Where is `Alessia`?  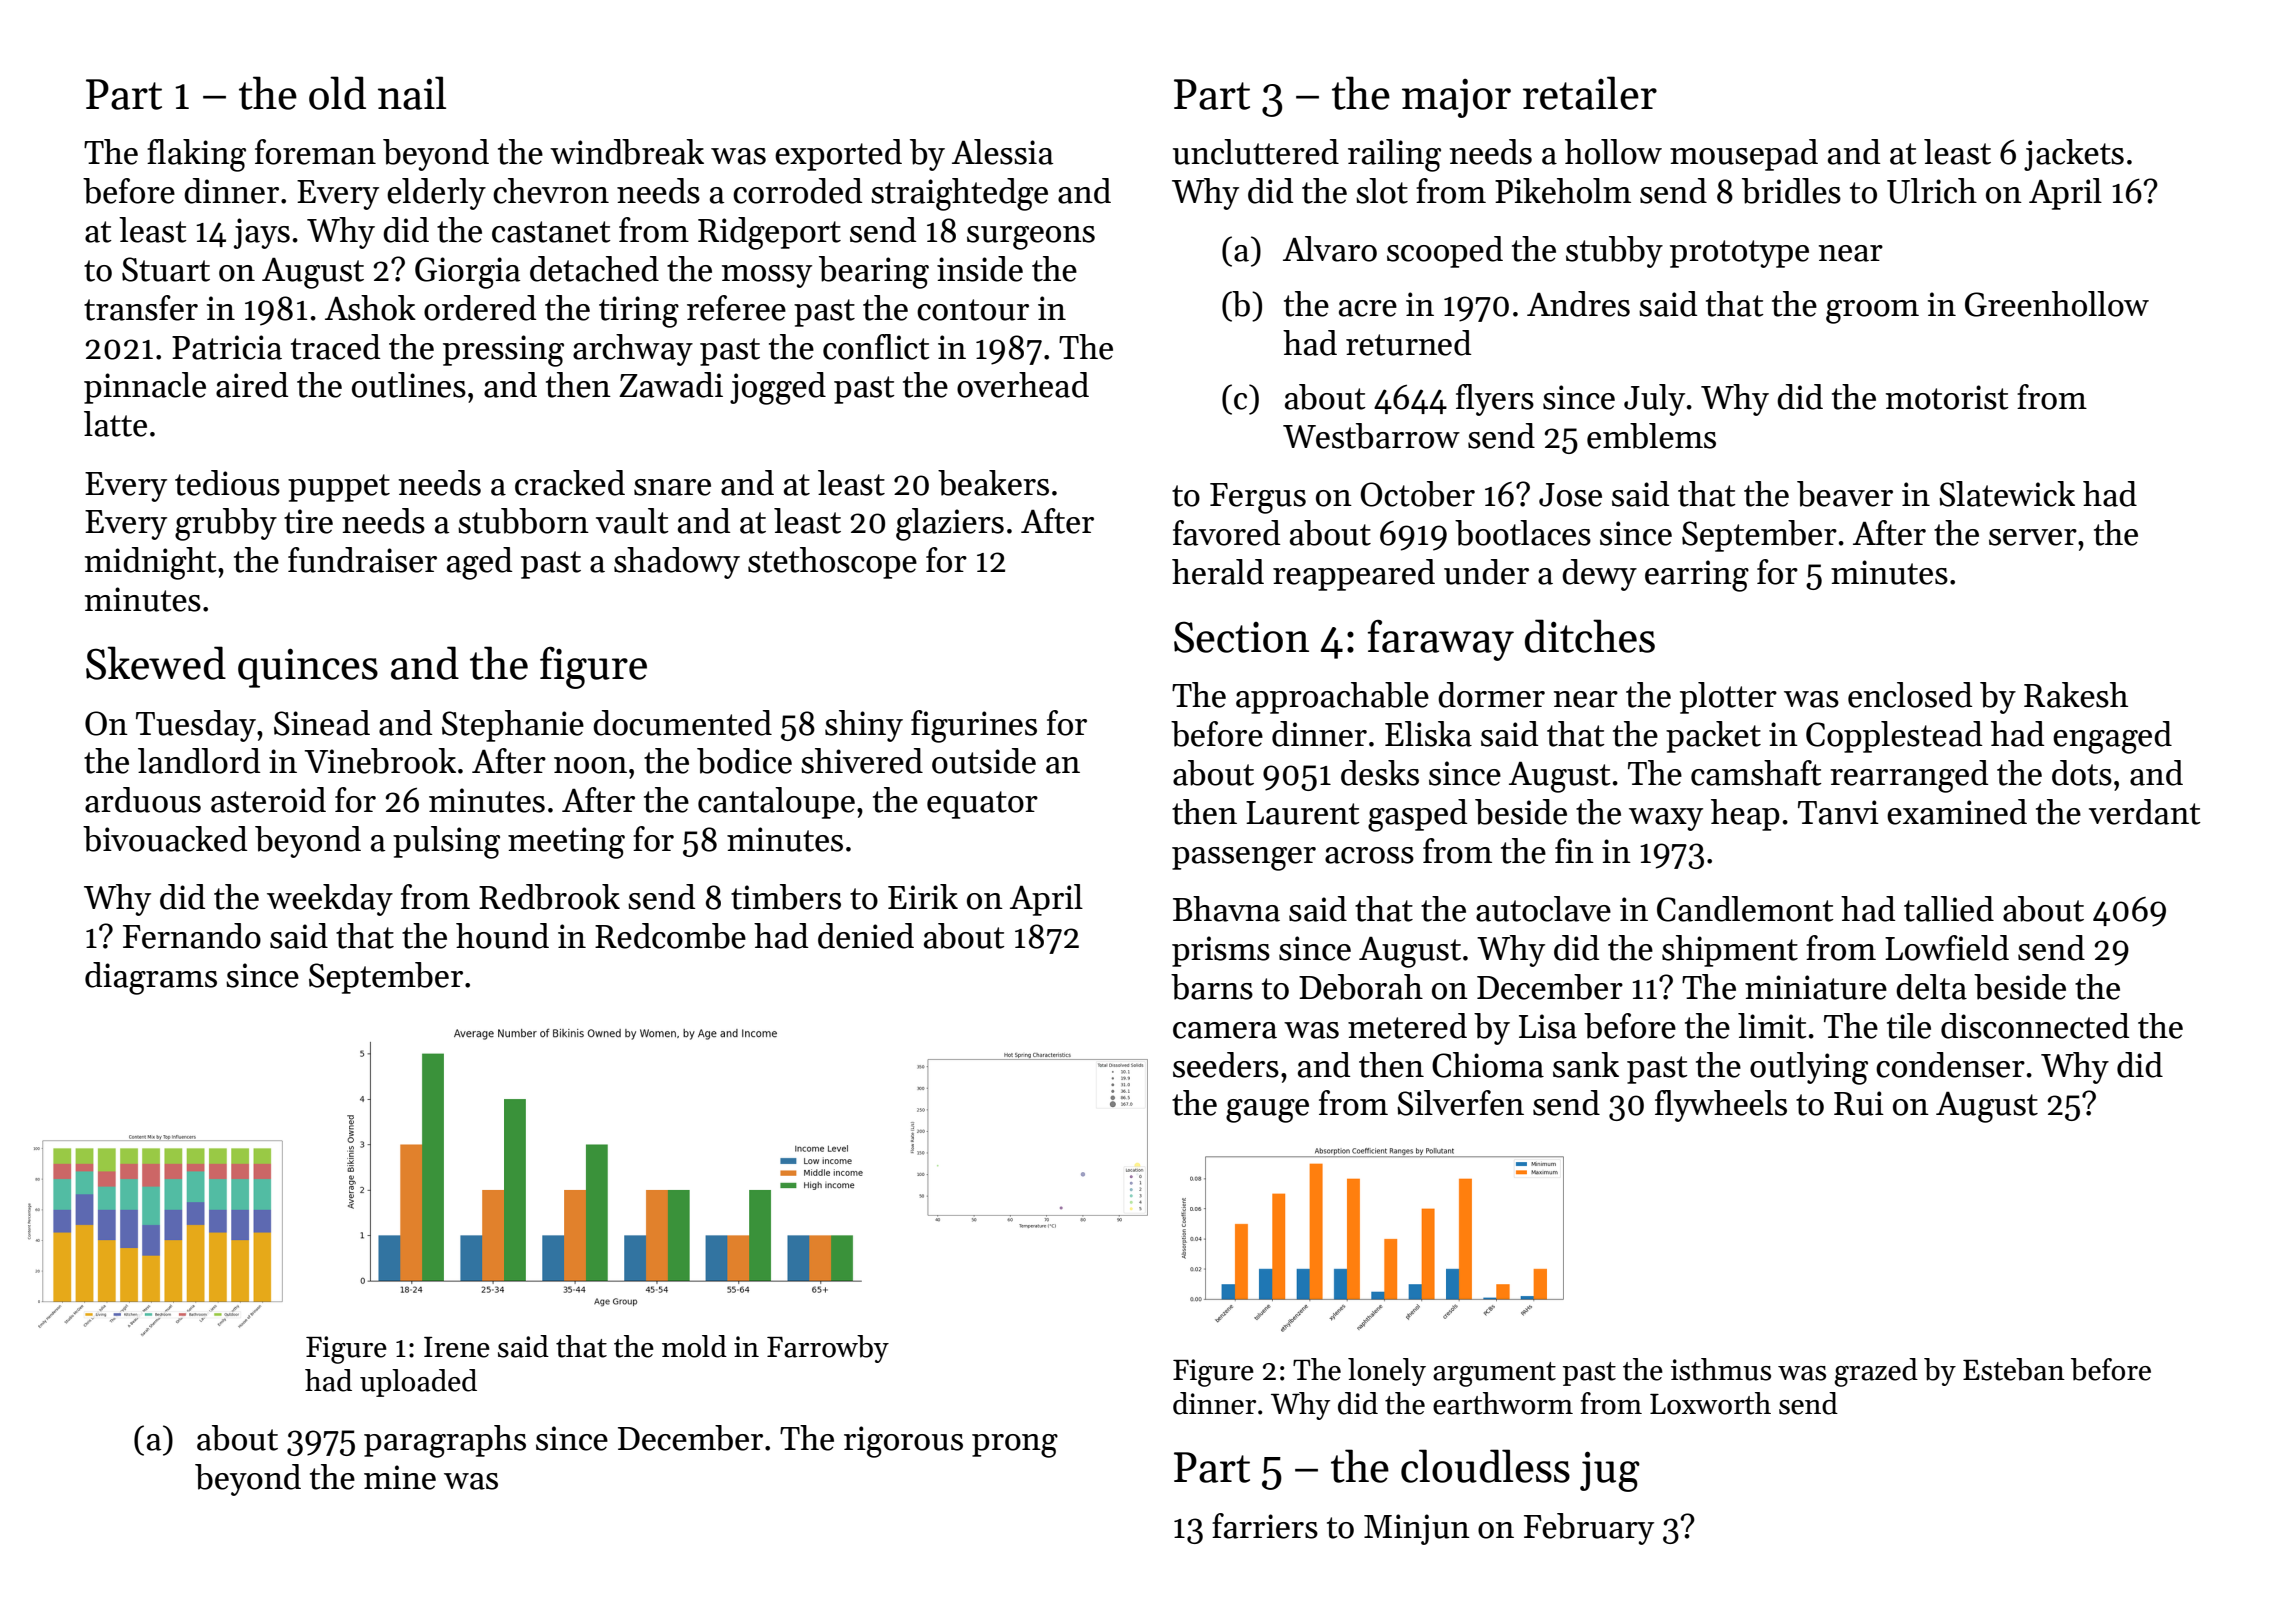
Alessia is located at coordinates (1002, 152).
